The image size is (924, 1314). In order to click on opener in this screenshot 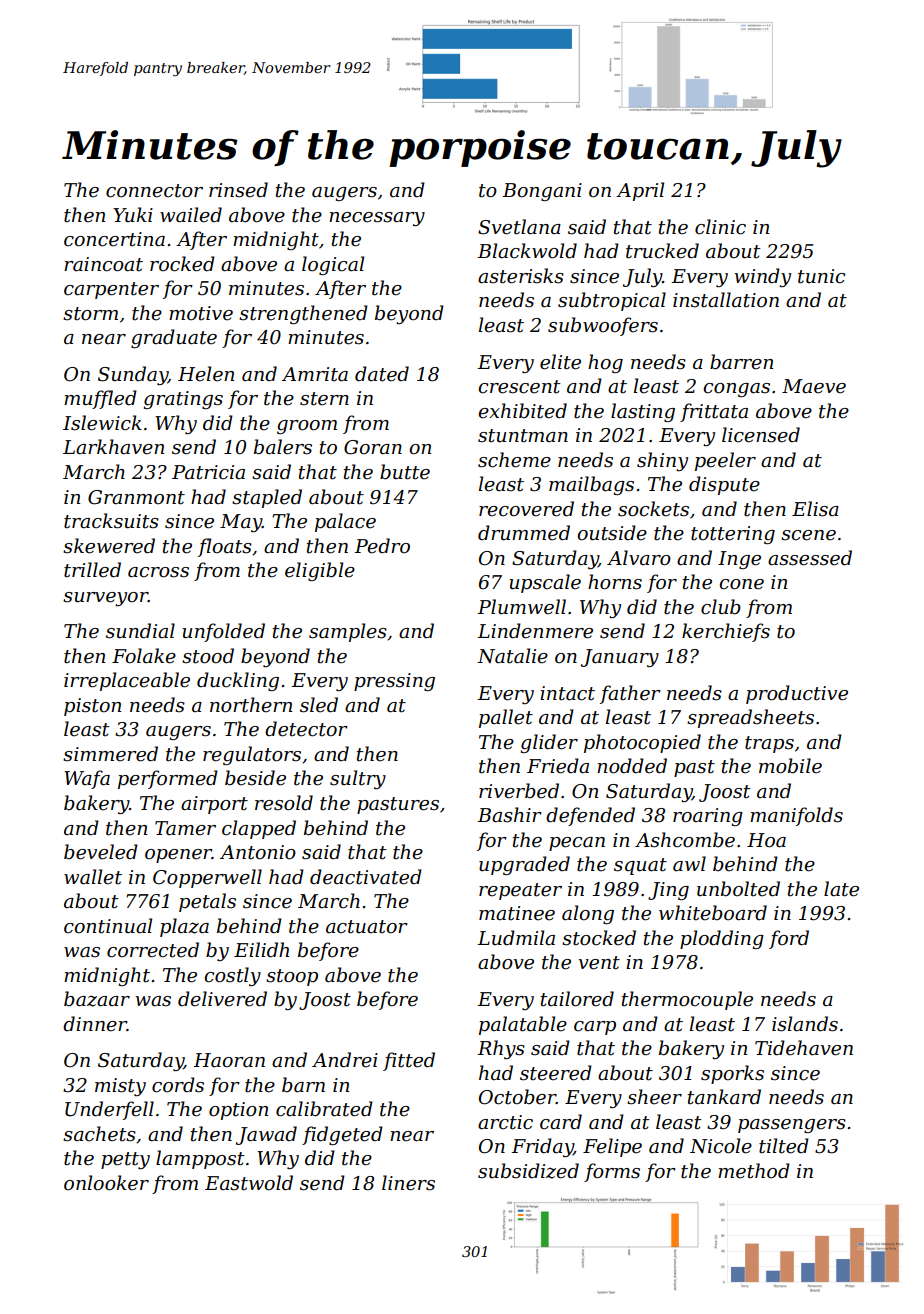, I will do `click(178, 856)`.
